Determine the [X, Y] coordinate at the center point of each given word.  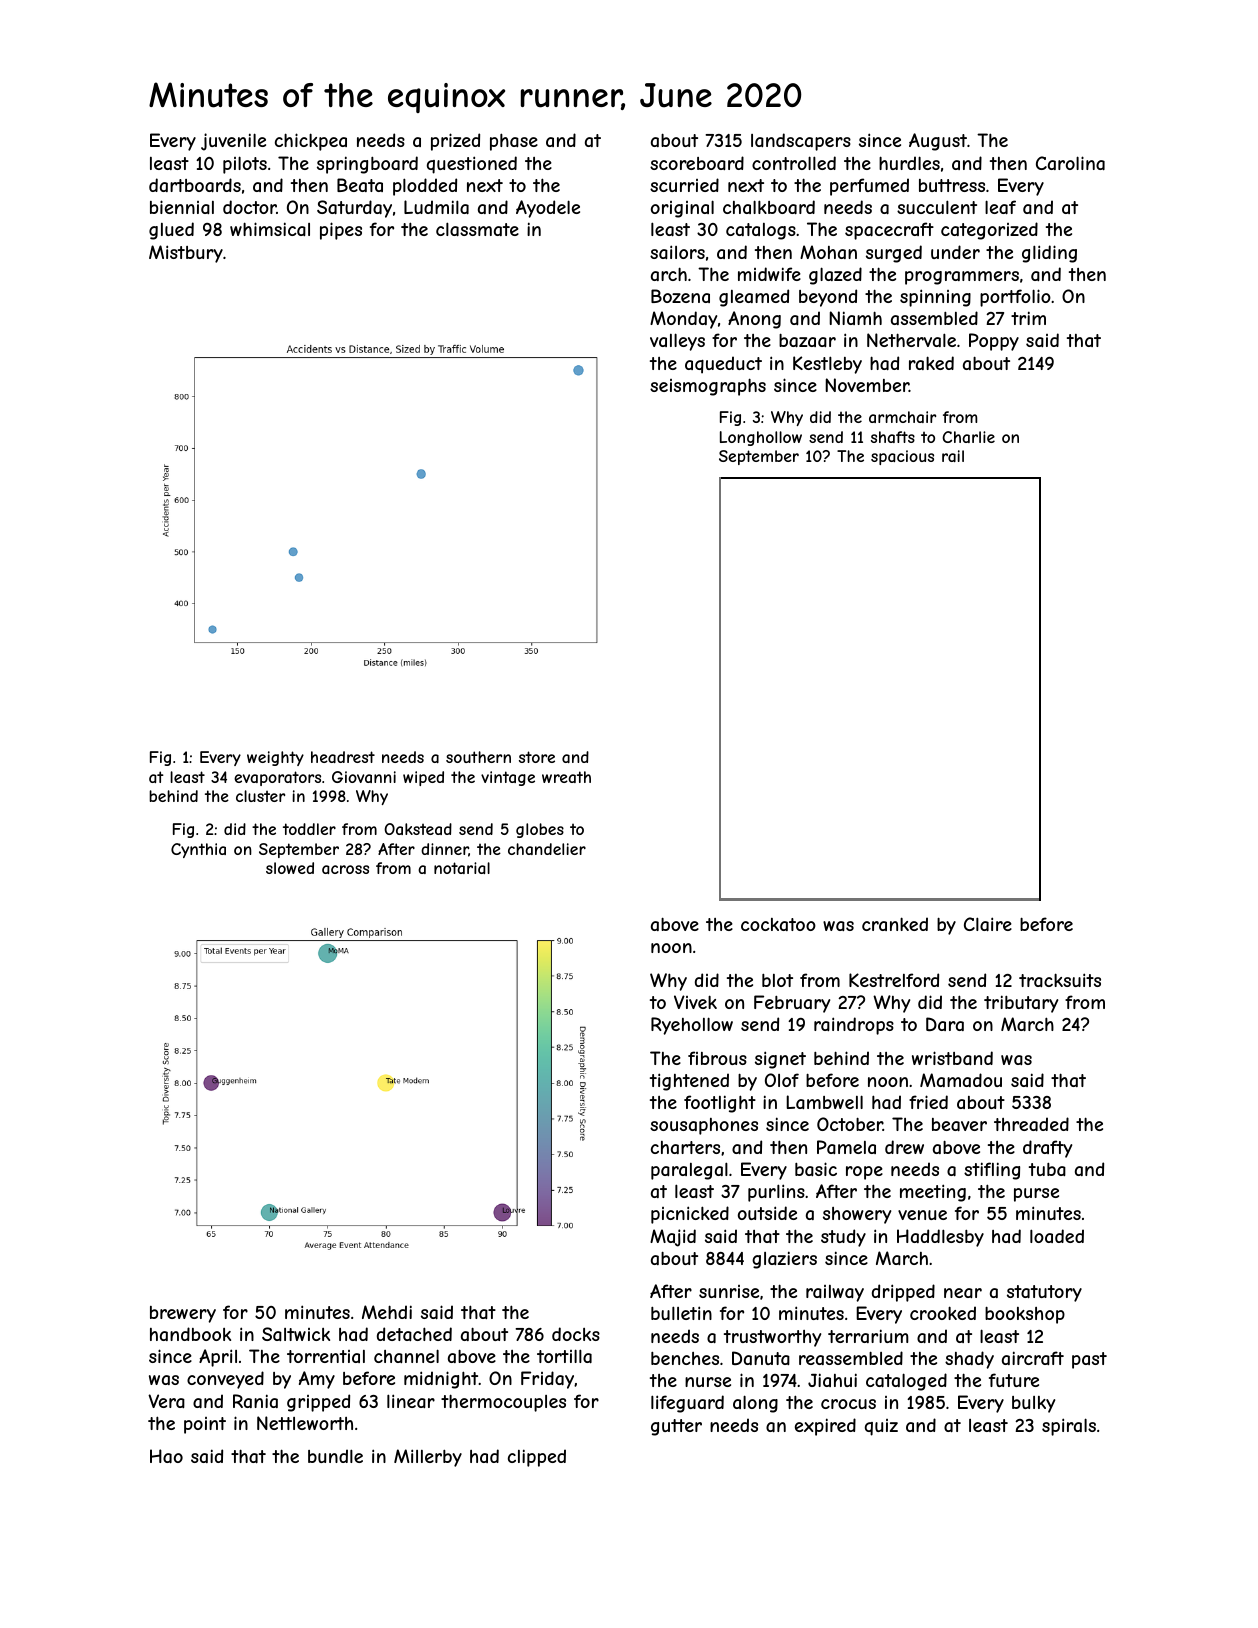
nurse [708, 1382]
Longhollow [761, 438]
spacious [902, 457]
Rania [255, 1401]
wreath [566, 777]
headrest [343, 757]
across [345, 869]
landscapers [801, 142]
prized [455, 142]
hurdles [909, 163]
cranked [895, 924]
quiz [881, 1427]
